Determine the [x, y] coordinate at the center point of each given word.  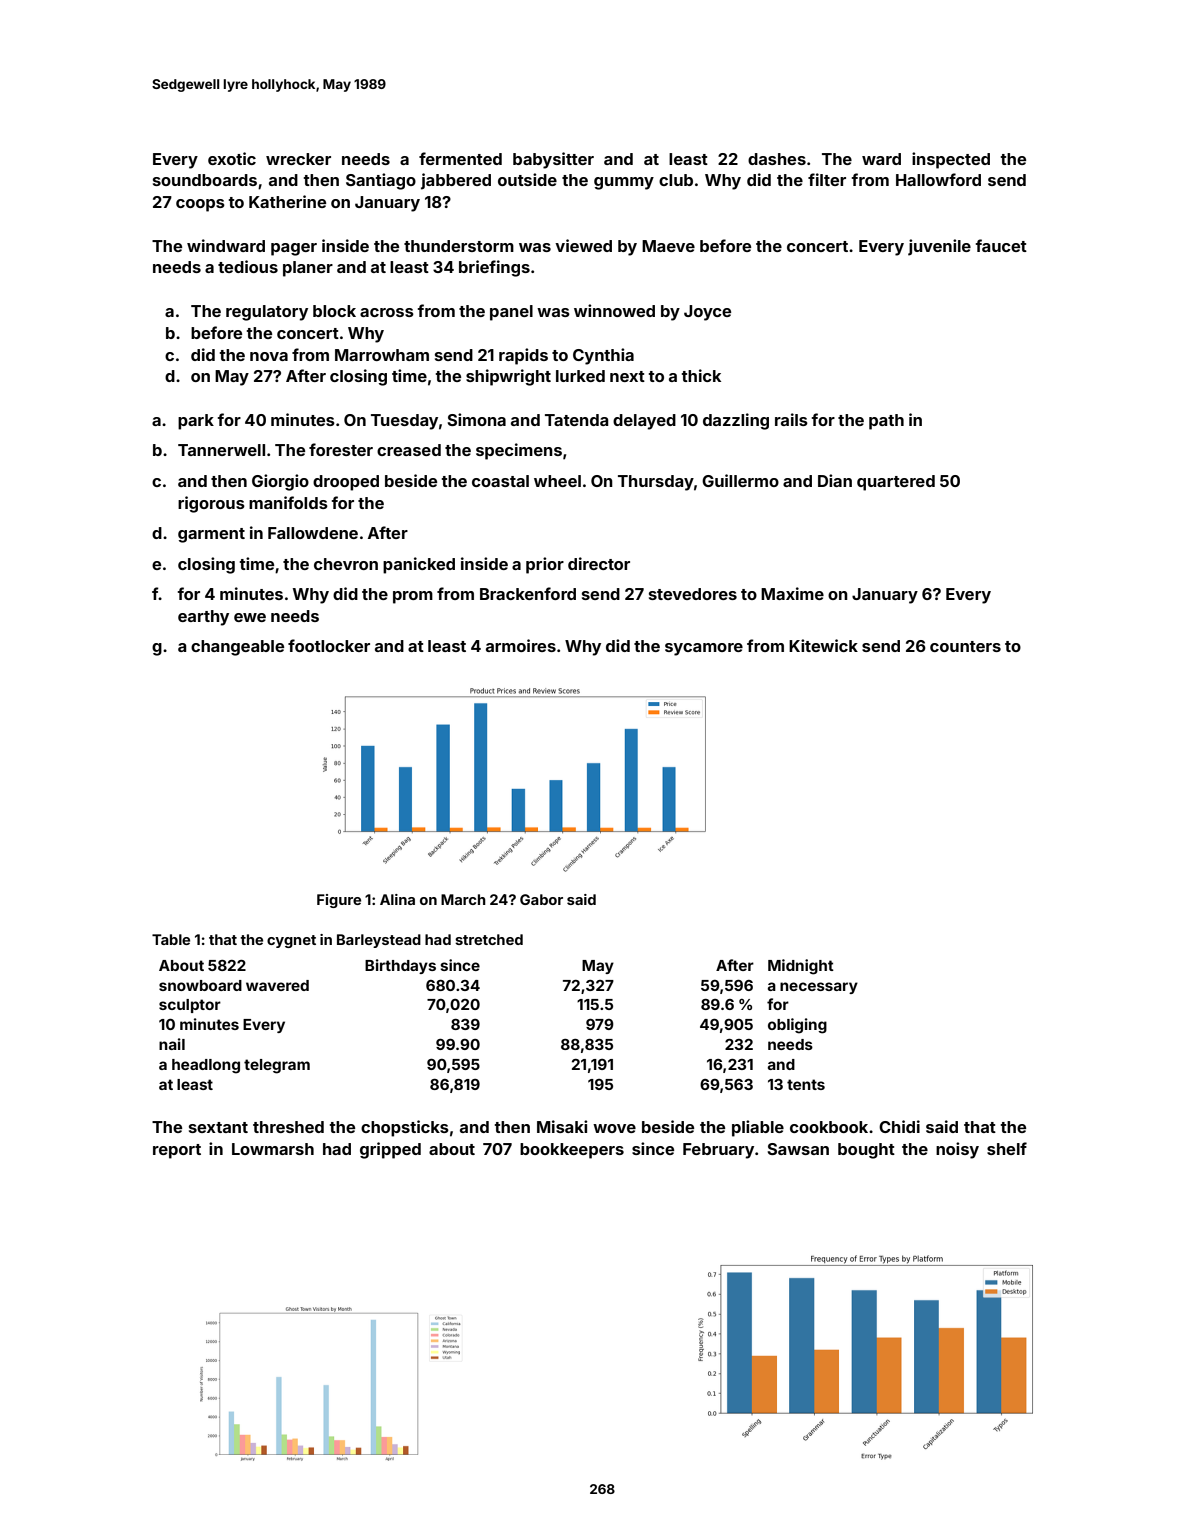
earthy [203, 618]
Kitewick [823, 645]
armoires [521, 645]
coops [200, 205]
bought [866, 1151]
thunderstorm [459, 246]
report [177, 1151]
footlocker [329, 645]
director [599, 563]
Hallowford [938, 179]
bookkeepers [572, 1151]
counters [965, 646]
